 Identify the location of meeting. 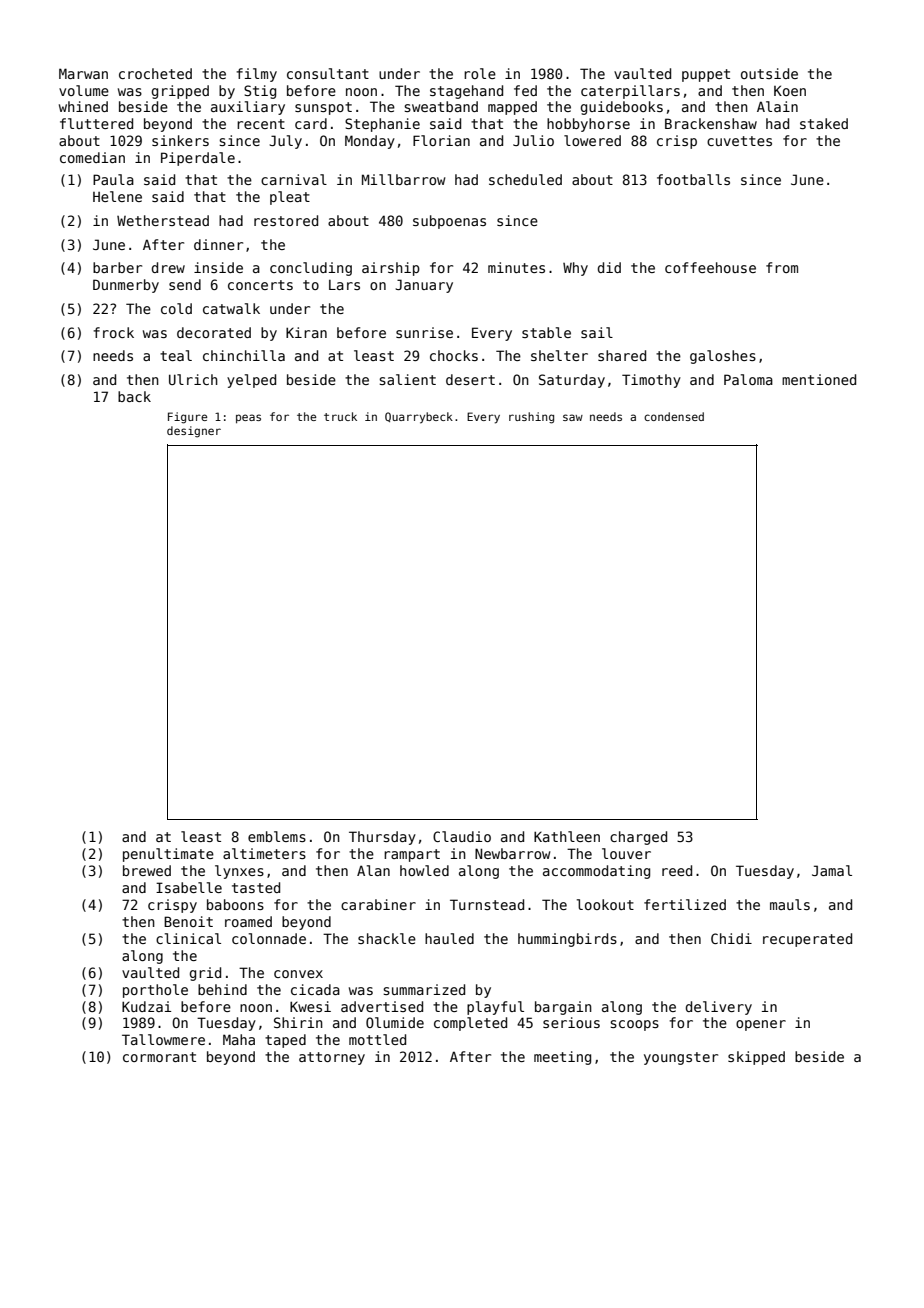
(562, 1058).
